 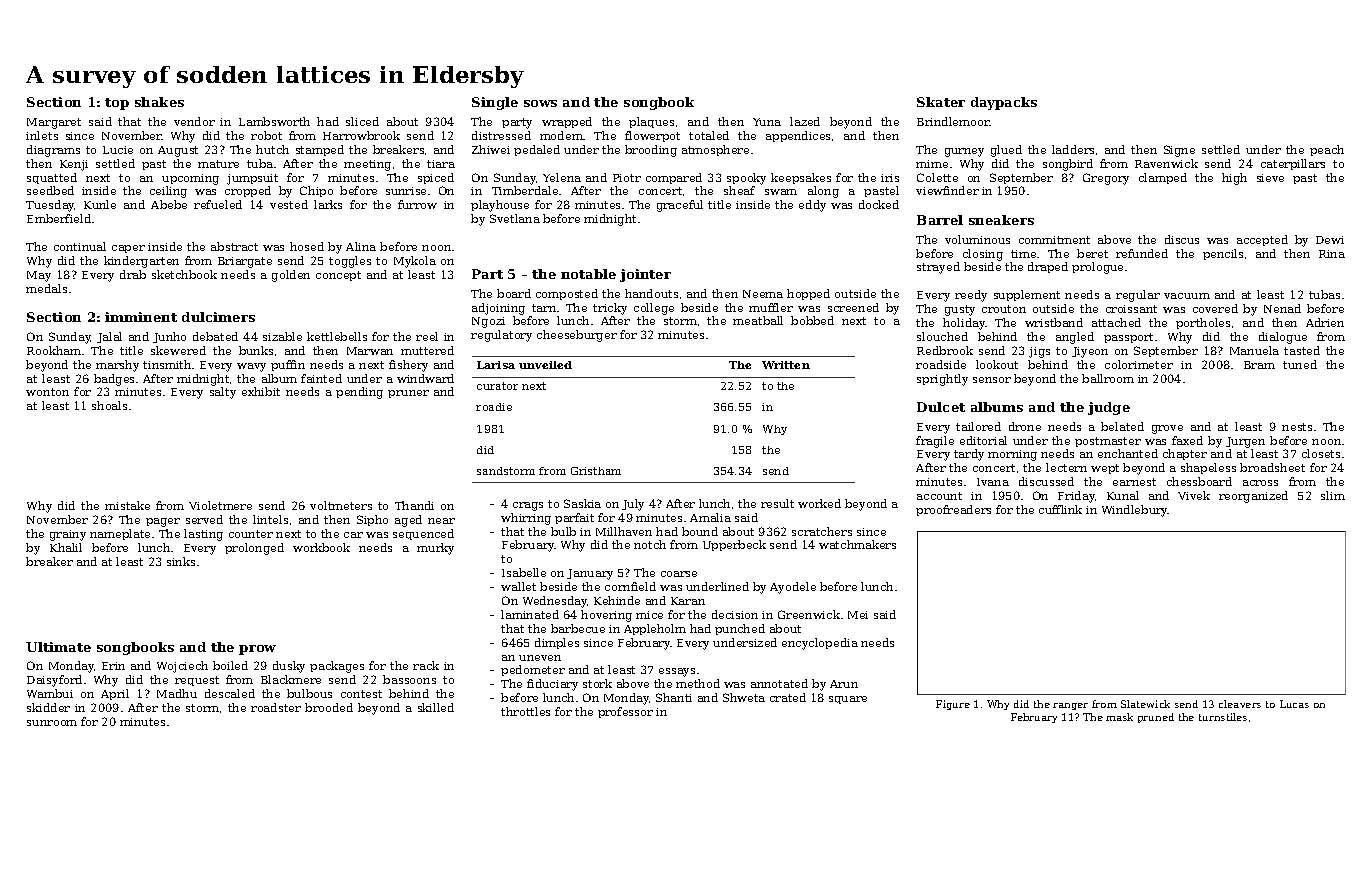 What do you see at coordinates (50, 190) in the document?
I see `seedbed` at bounding box center [50, 190].
